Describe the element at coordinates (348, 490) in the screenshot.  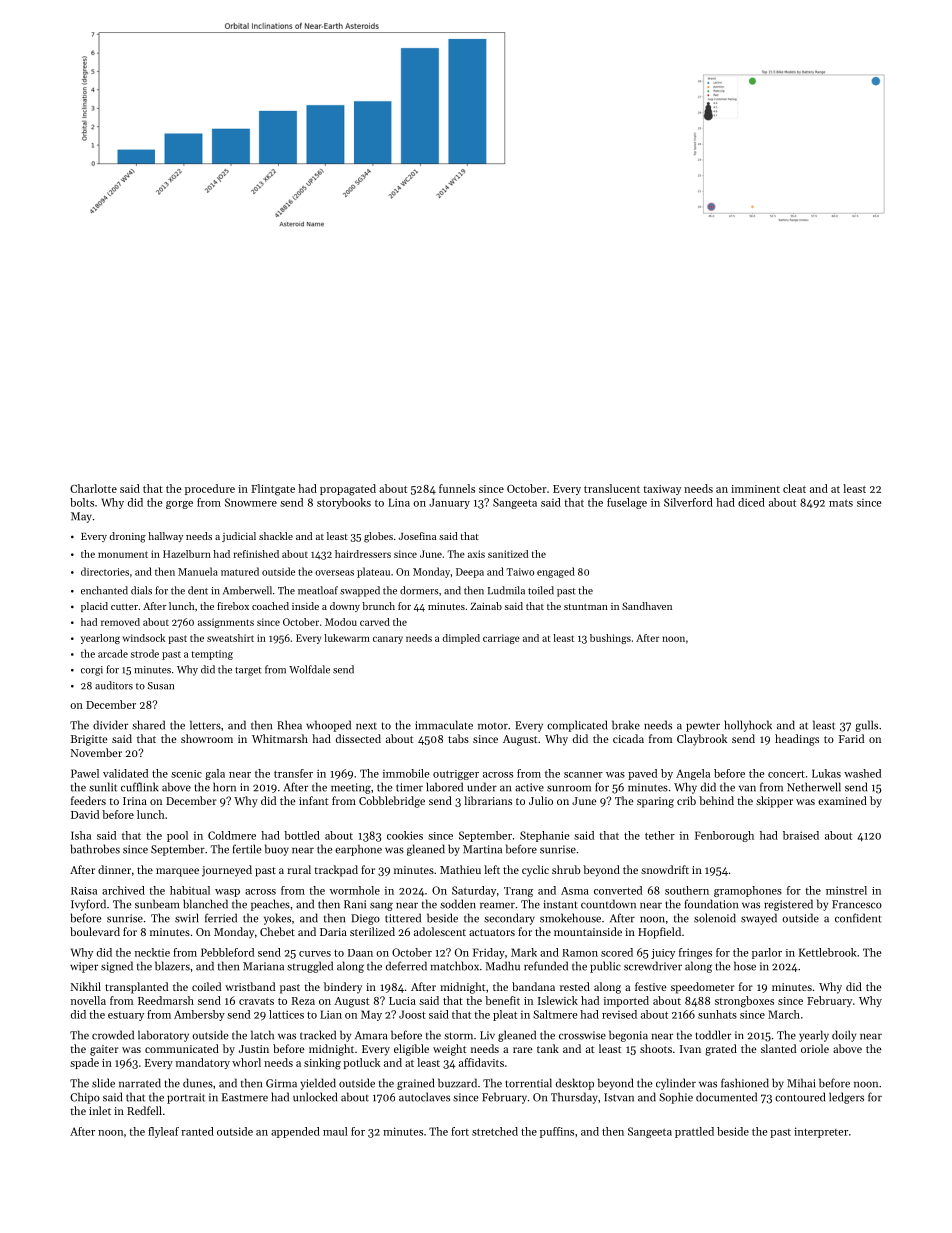
I see `propagated` at that location.
